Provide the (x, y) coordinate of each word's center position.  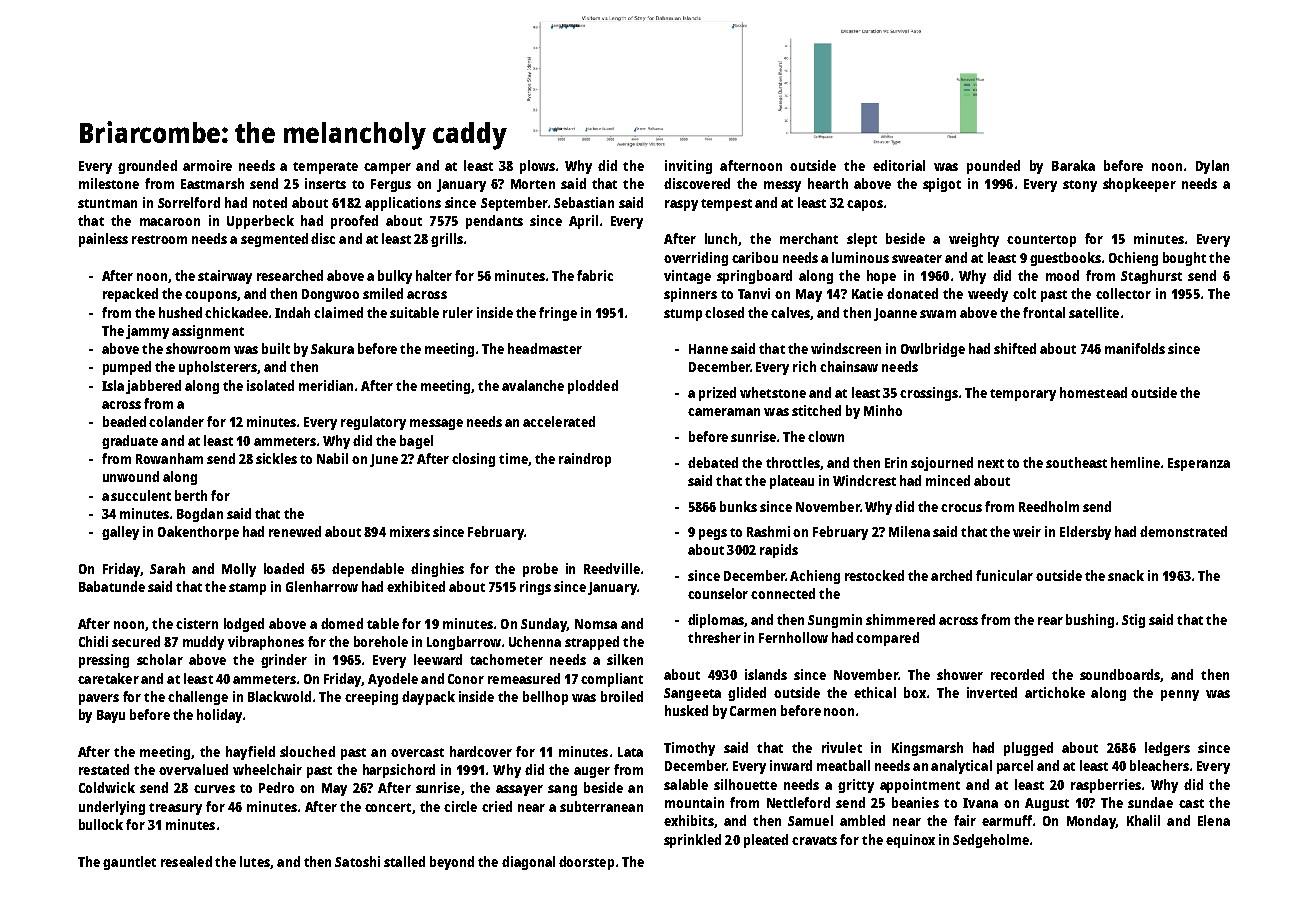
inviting (688, 167)
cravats (814, 840)
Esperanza (1199, 464)
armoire (207, 165)
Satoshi (357, 861)
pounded (993, 167)
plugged (1028, 749)
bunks (738, 506)
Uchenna (535, 641)
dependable (368, 570)
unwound (131, 476)
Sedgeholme (991, 841)
